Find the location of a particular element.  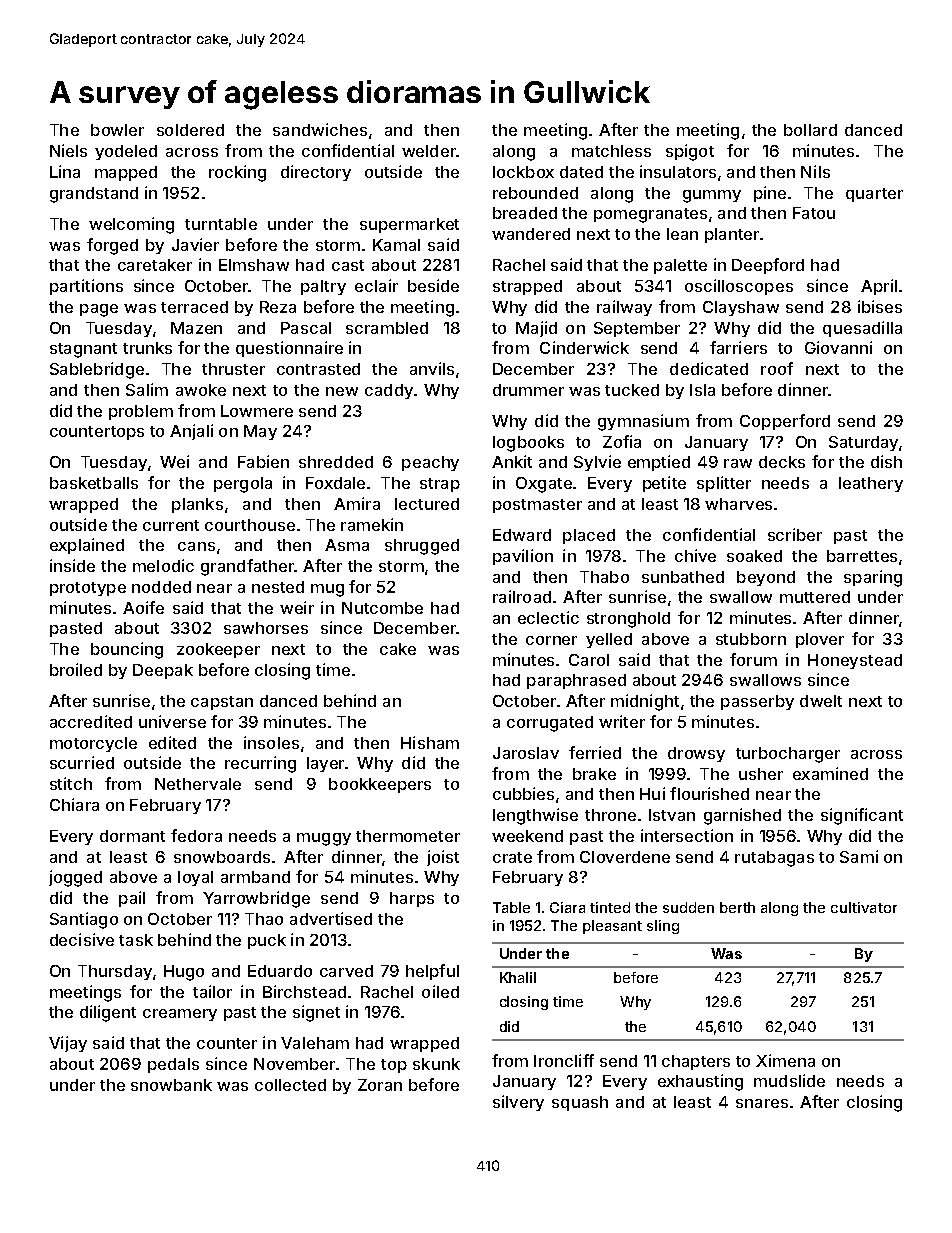

bowler is located at coordinates (117, 130).
